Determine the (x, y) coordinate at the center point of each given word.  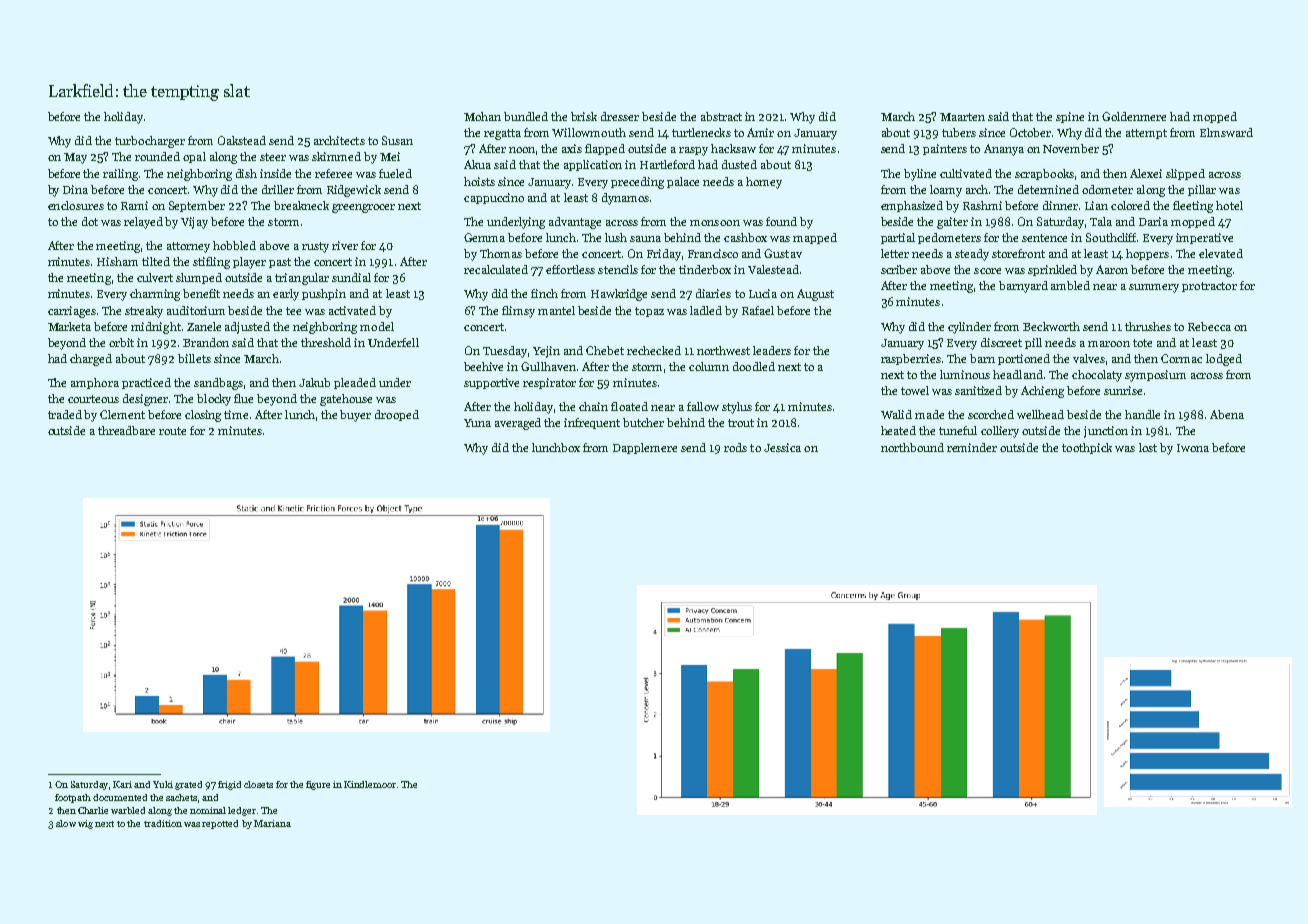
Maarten (962, 117)
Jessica (782, 447)
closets (258, 784)
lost (1148, 447)
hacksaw (733, 148)
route (172, 431)
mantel (556, 310)
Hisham (117, 261)
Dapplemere (645, 448)
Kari (122, 784)
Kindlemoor (370, 784)
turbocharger (150, 142)
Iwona (1193, 448)
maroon (1109, 344)
